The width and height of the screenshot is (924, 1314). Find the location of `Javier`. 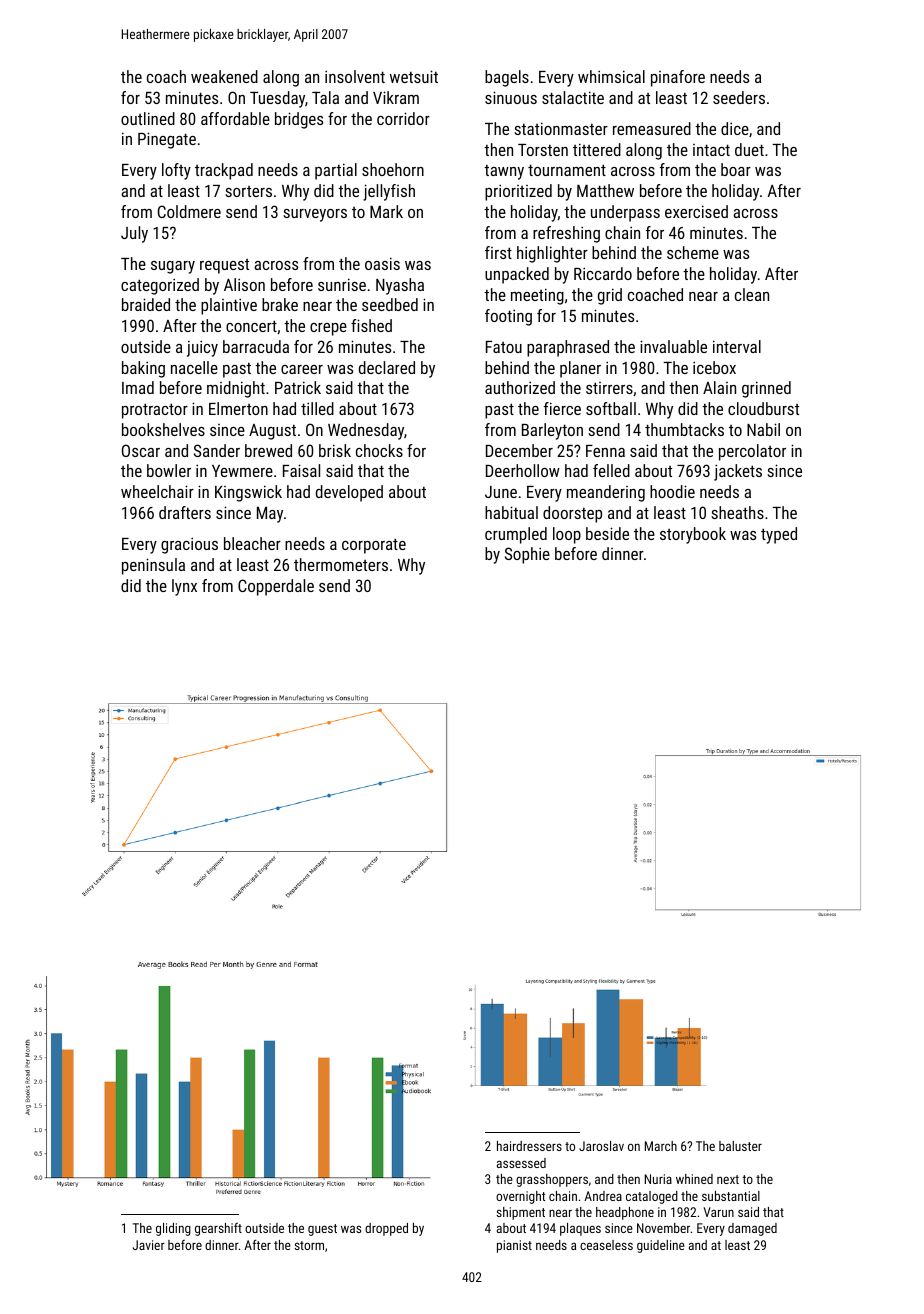

Javier is located at coordinates (149, 1245).
